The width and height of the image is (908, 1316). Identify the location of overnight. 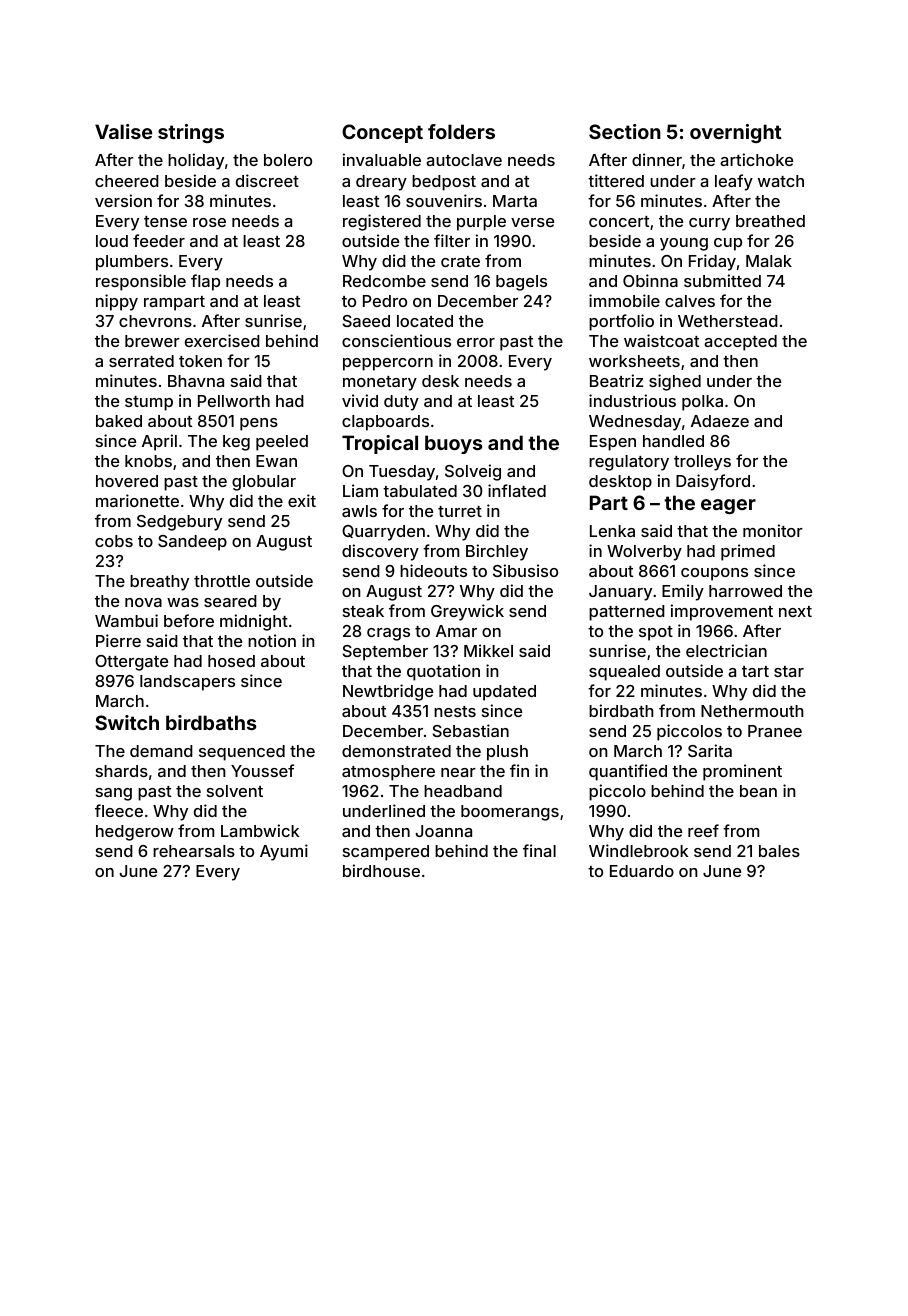
(736, 133).
